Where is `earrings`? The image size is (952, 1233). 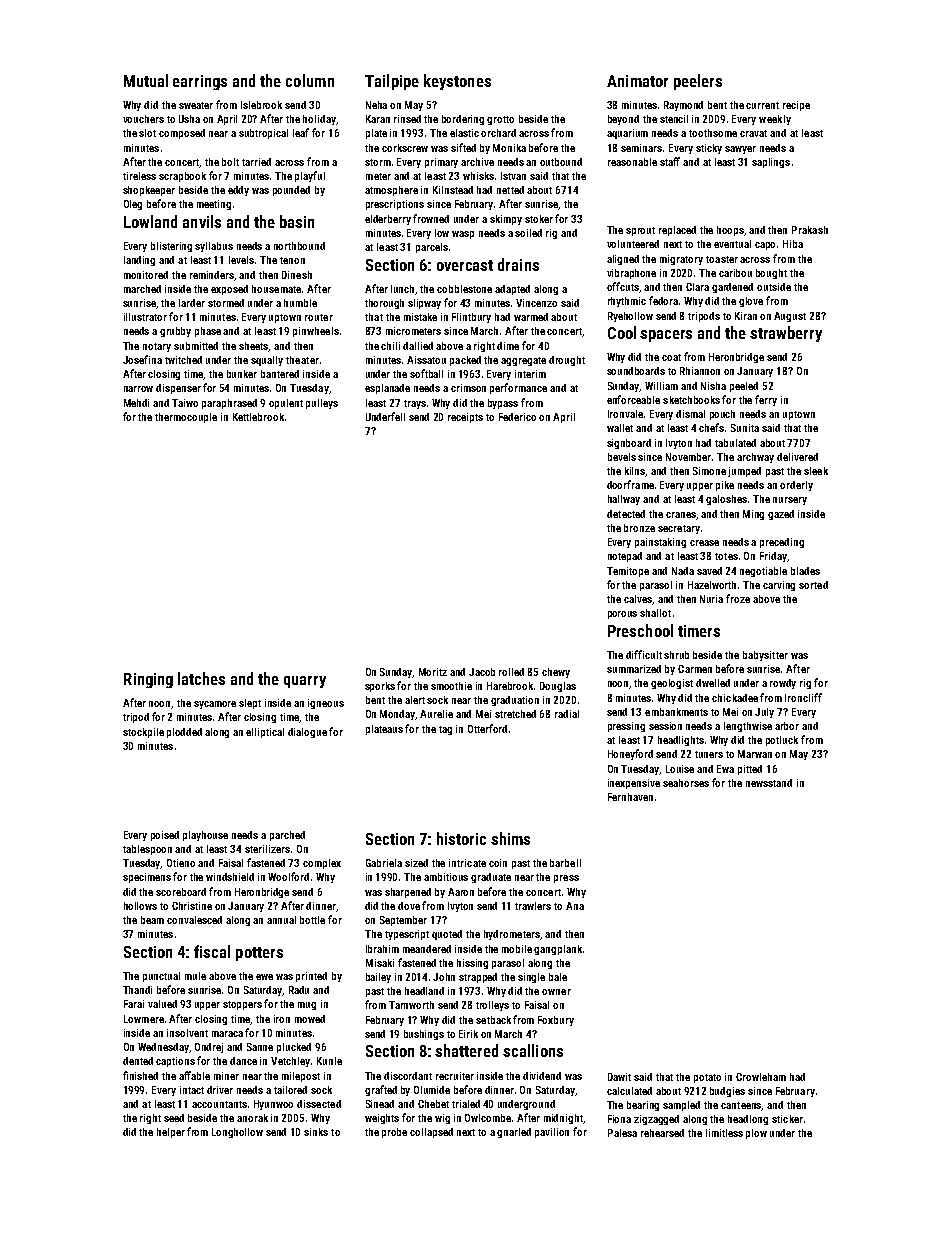 earrings is located at coordinates (200, 82).
